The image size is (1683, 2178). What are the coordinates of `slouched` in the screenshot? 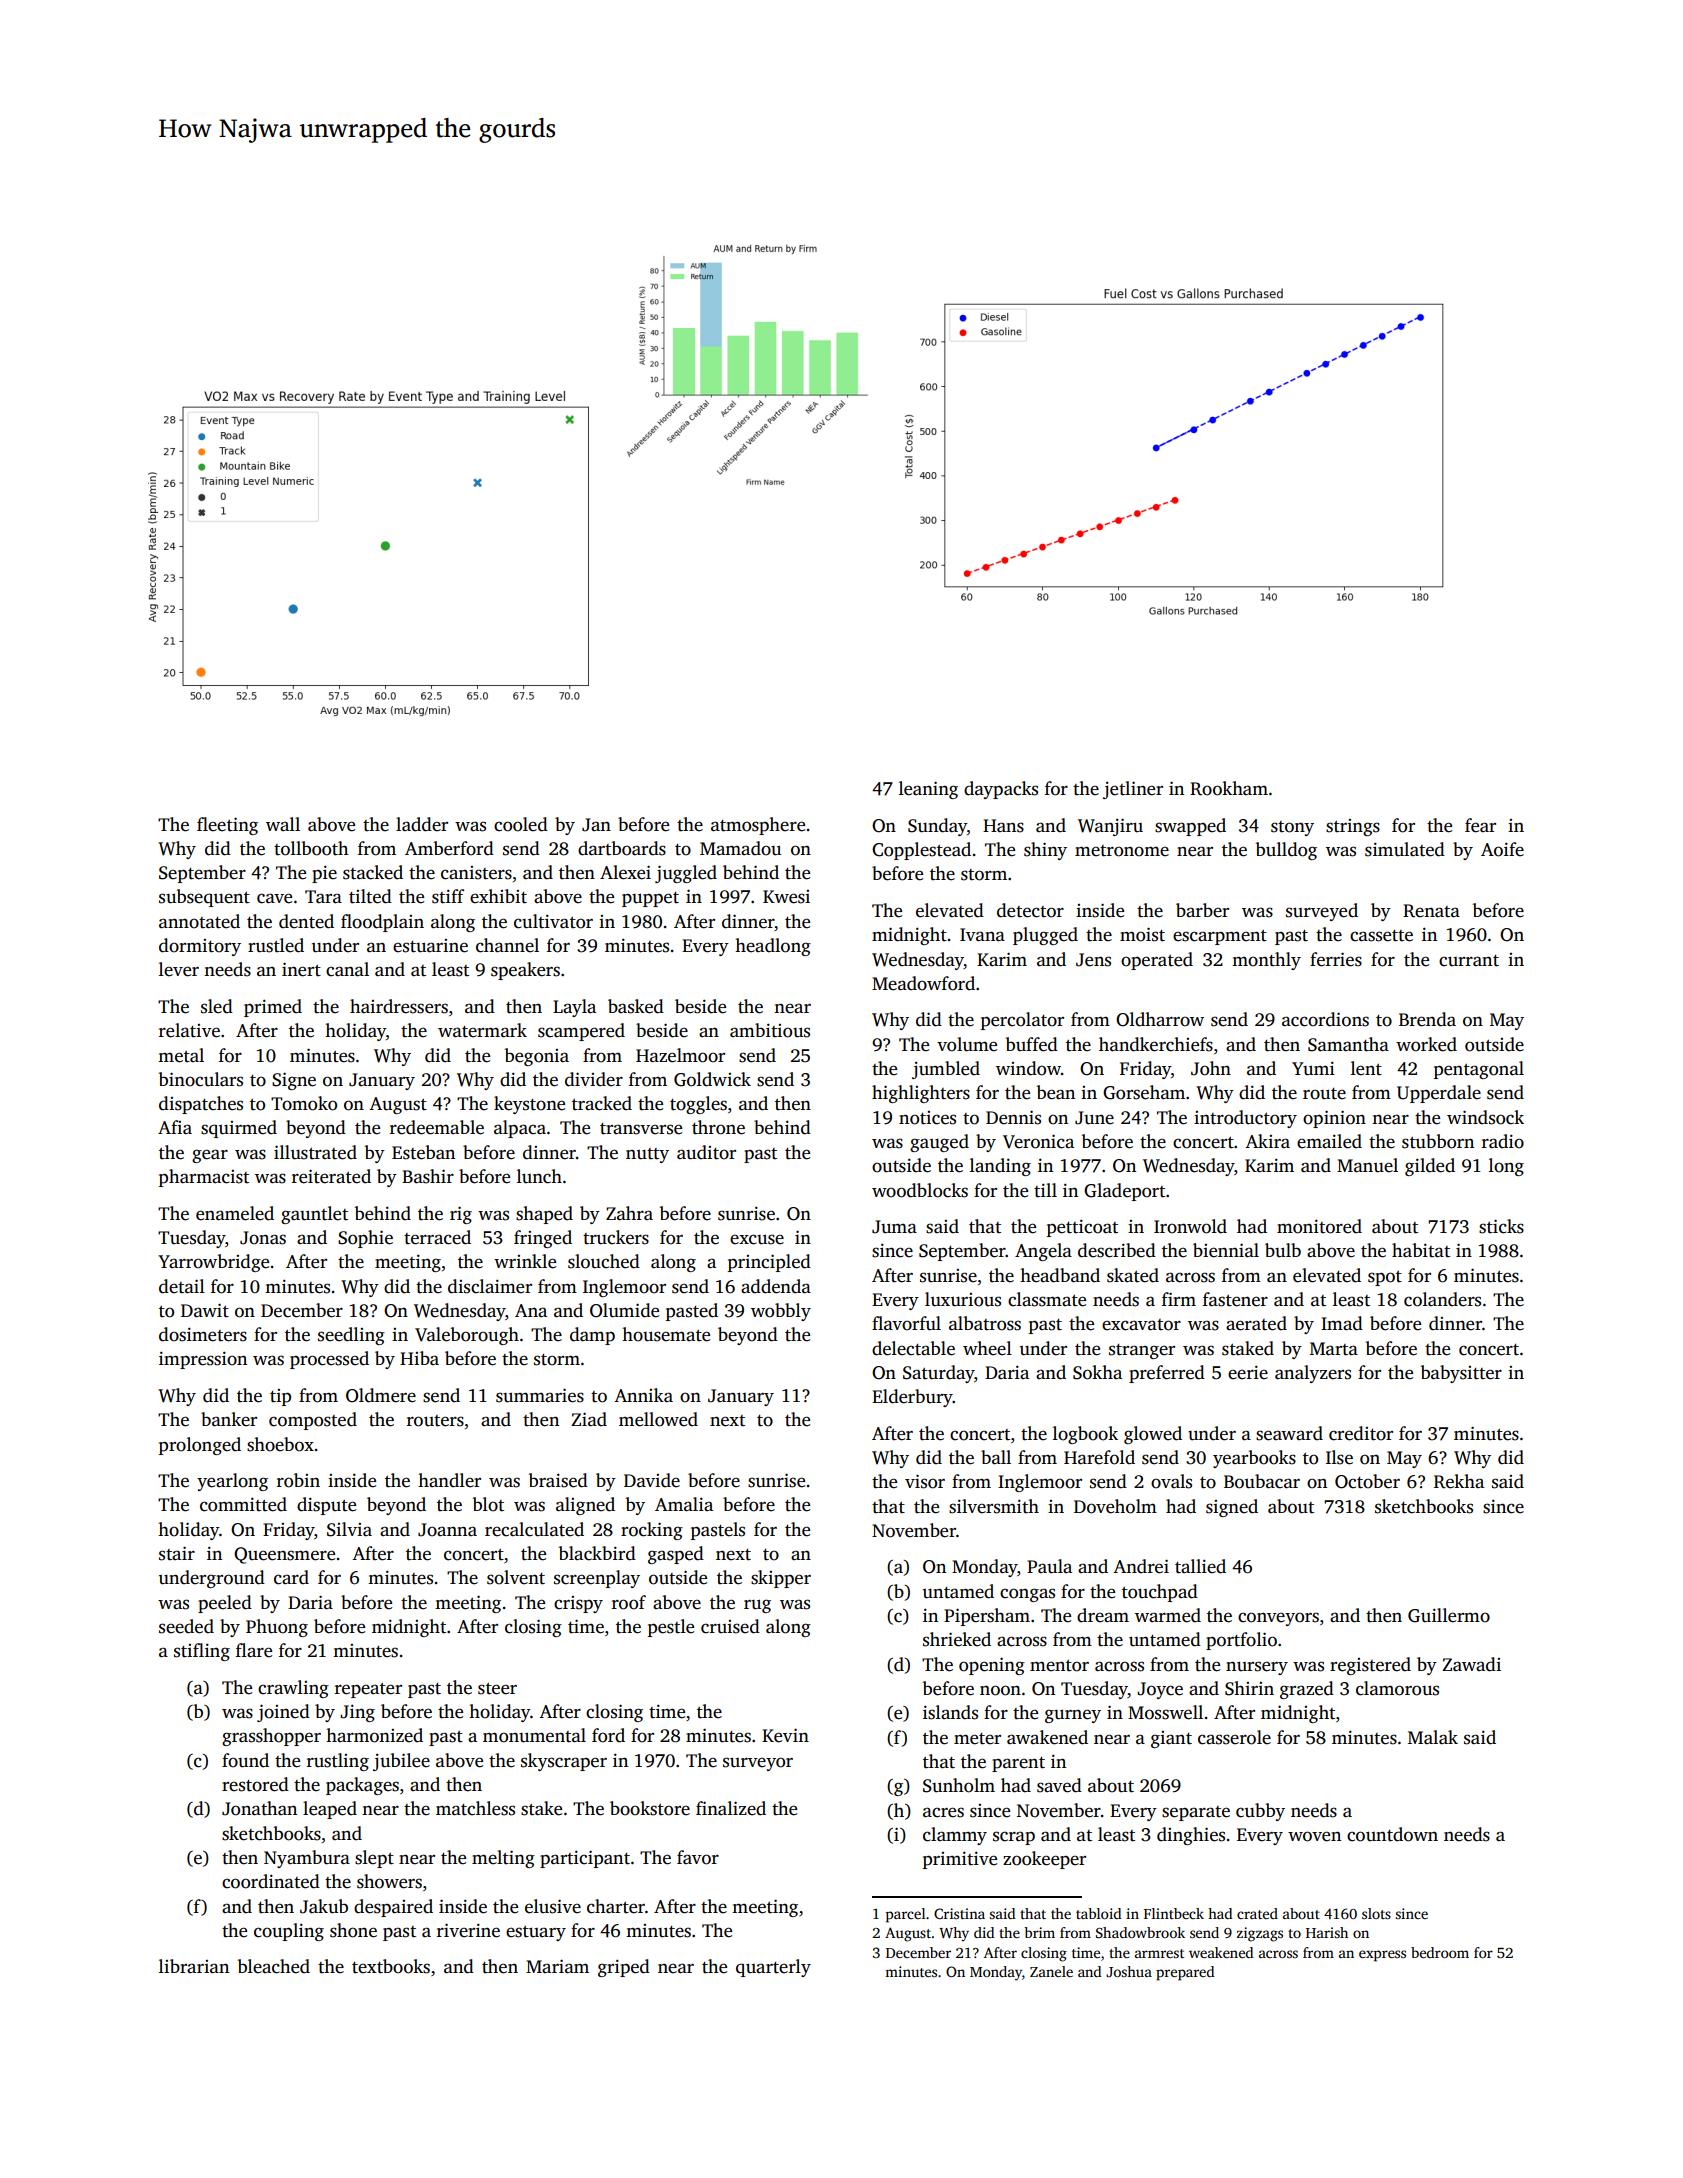 It's located at (604, 1261).
